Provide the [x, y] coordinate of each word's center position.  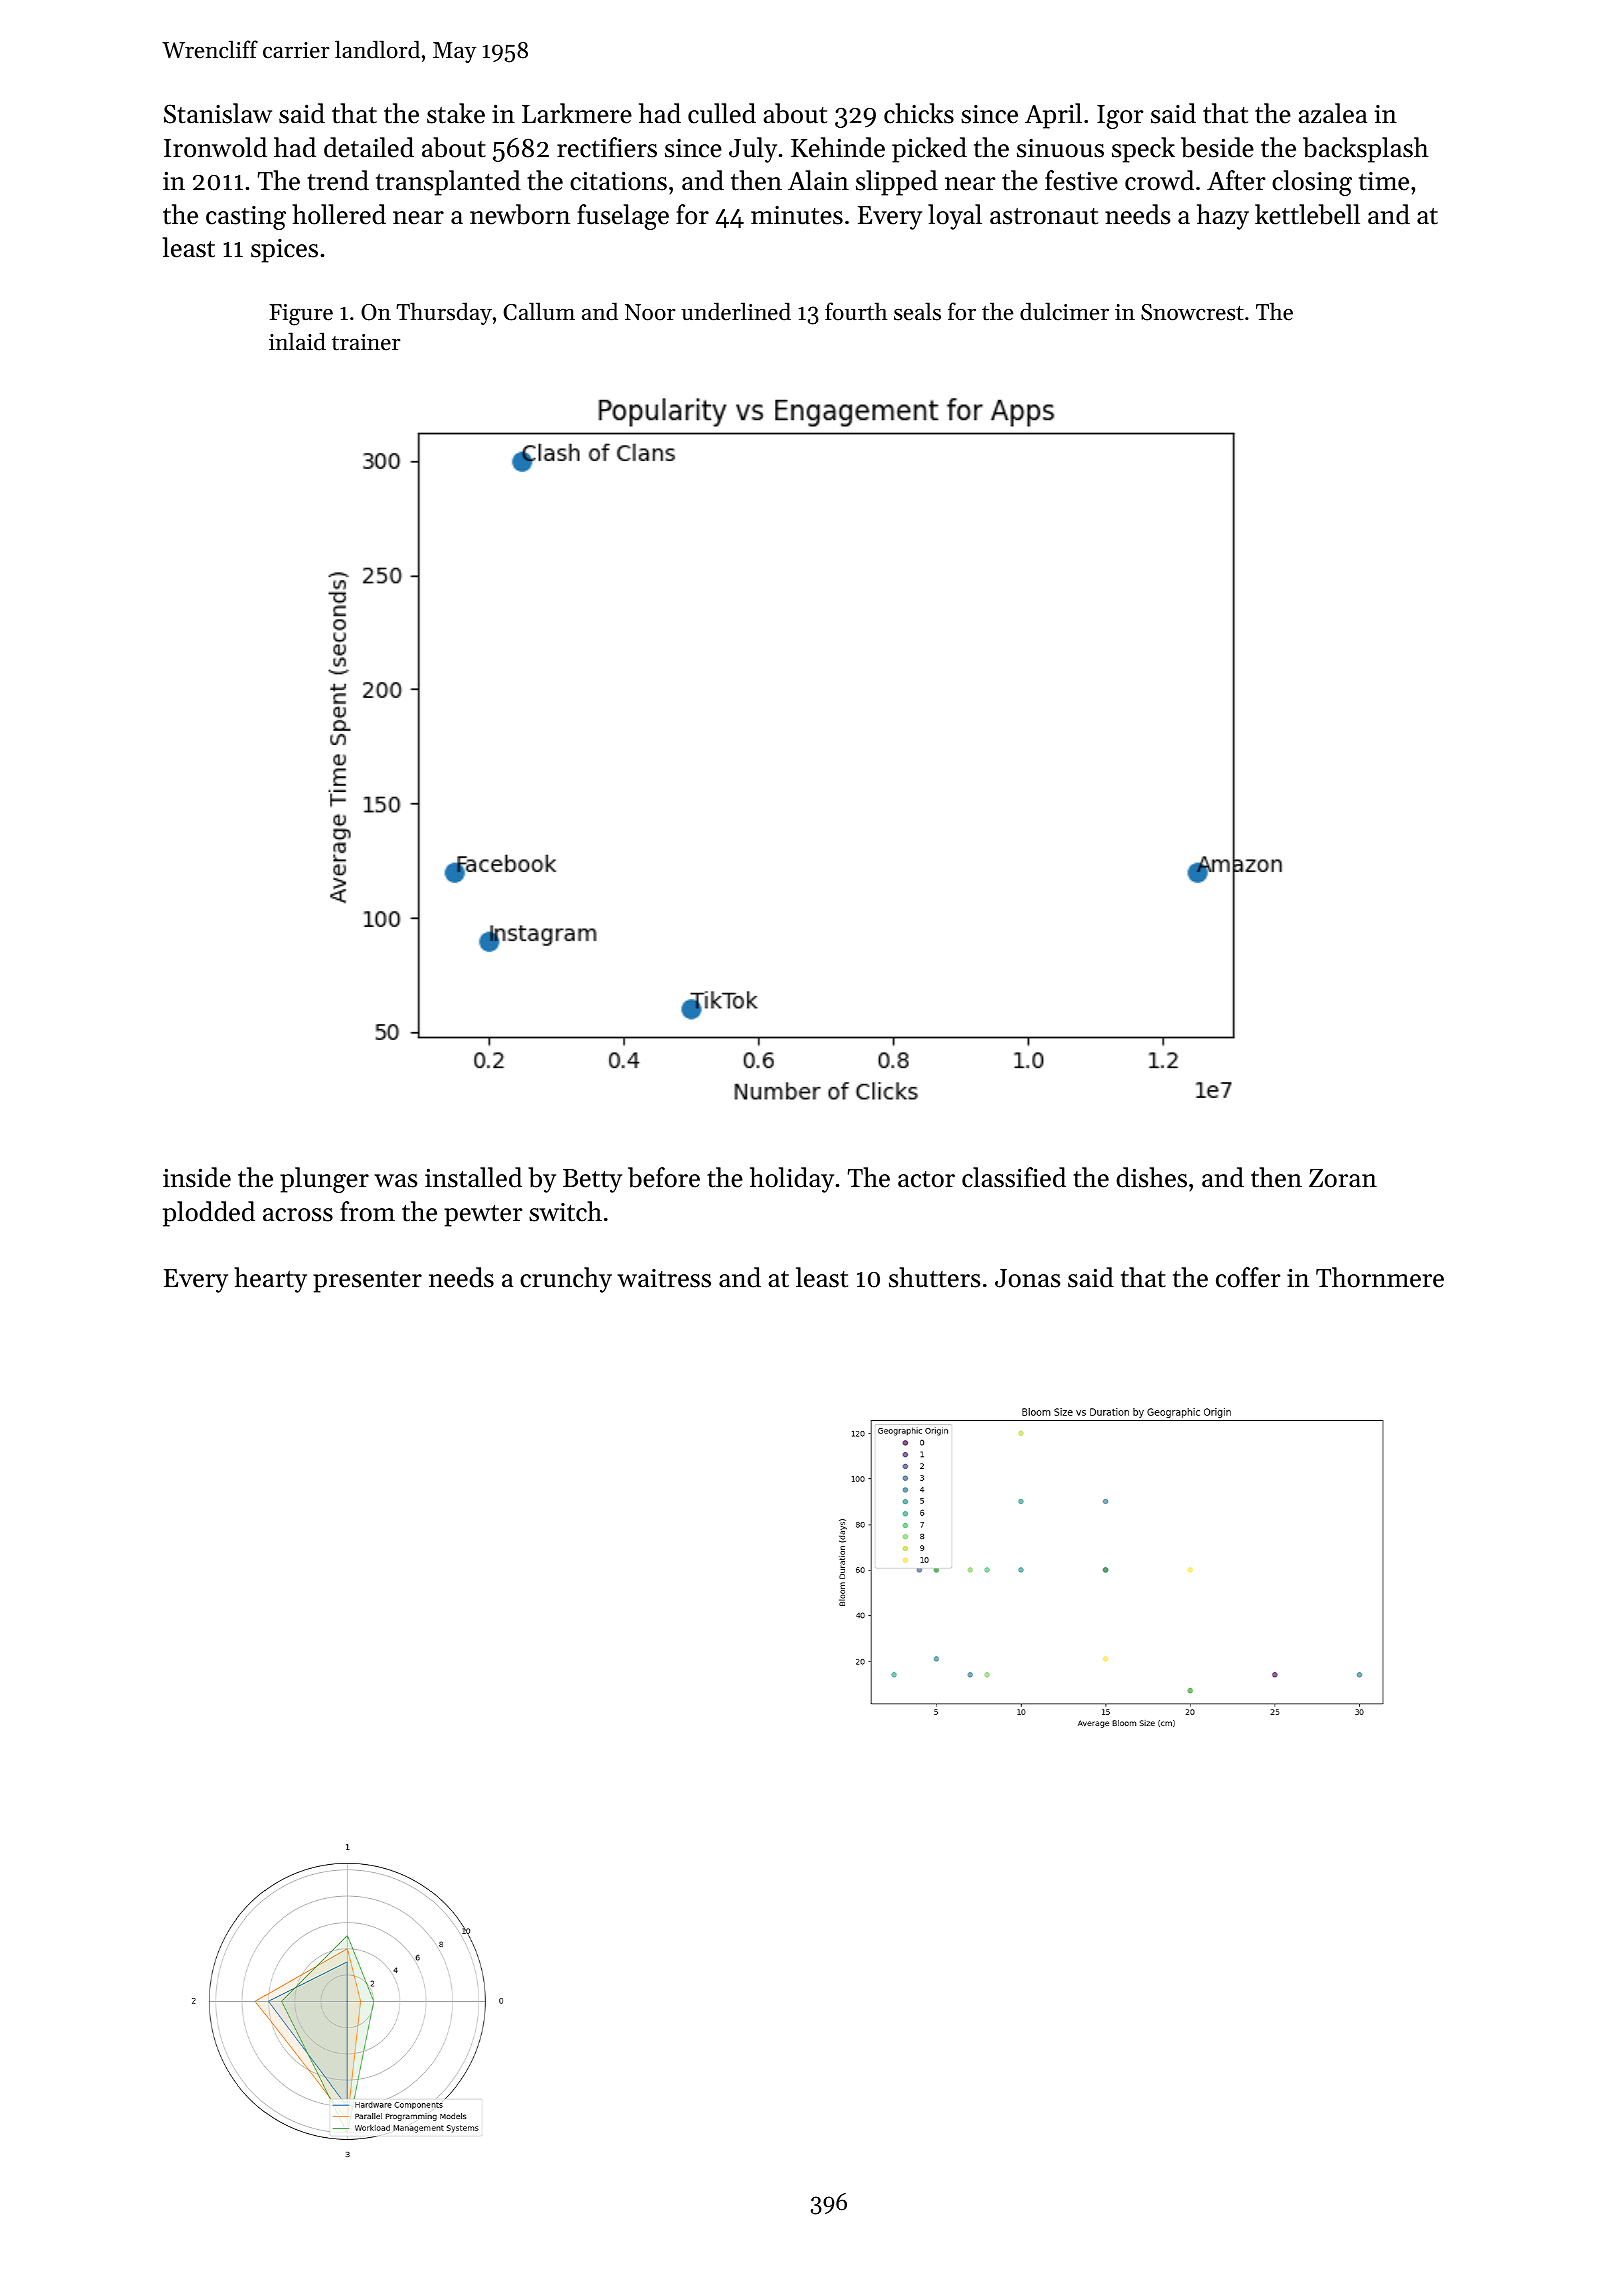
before [664, 1177]
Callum [539, 311]
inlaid [297, 341]
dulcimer [1064, 311]
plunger [324, 1180]
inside [197, 1177]
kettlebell [1307, 214]
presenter [367, 1282]
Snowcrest [1192, 312]
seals [917, 311]
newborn [520, 214]
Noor [650, 312]
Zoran [1343, 1178]
